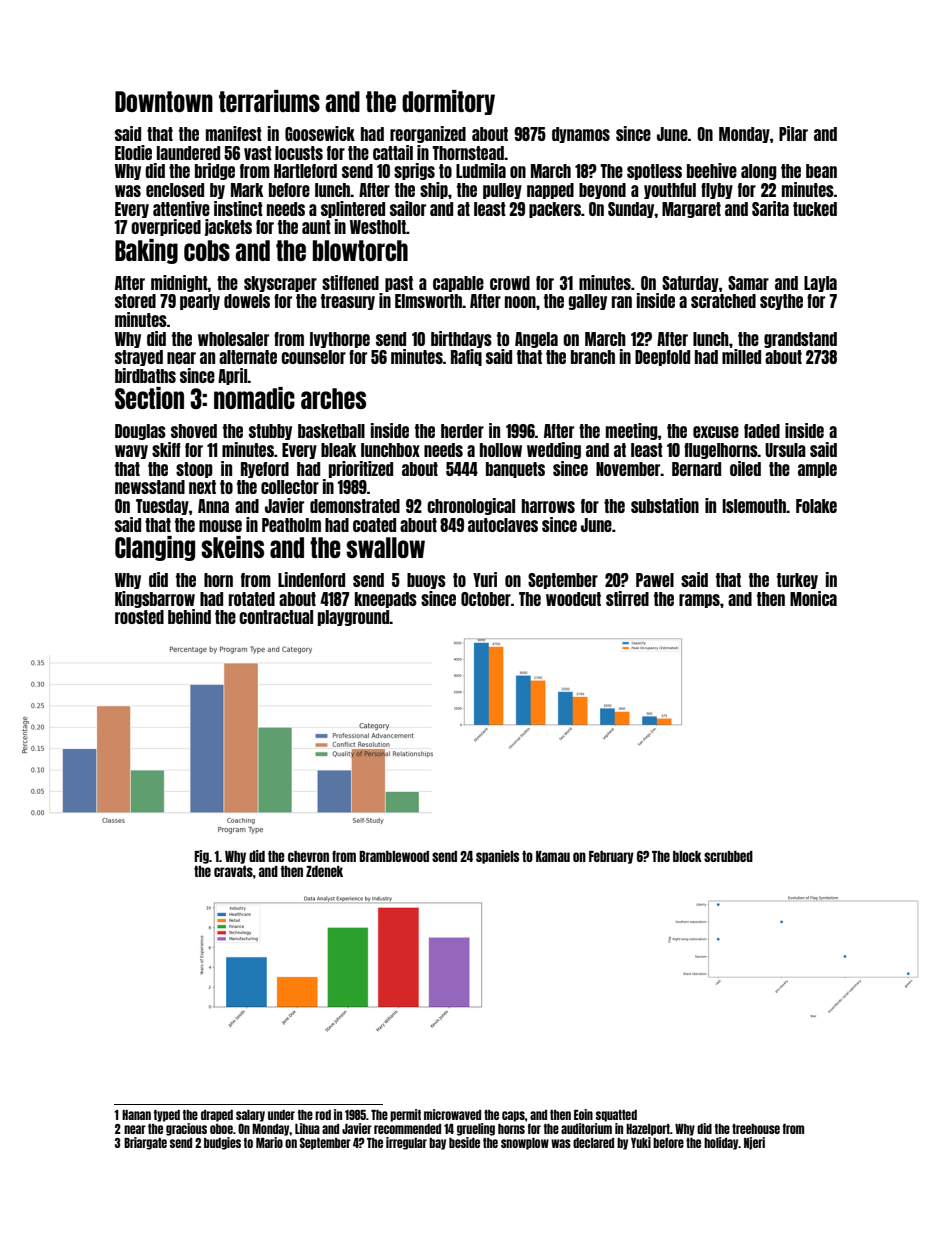  Describe the element at coordinates (510, 283) in the screenshot. I see `crowd` at that location.
